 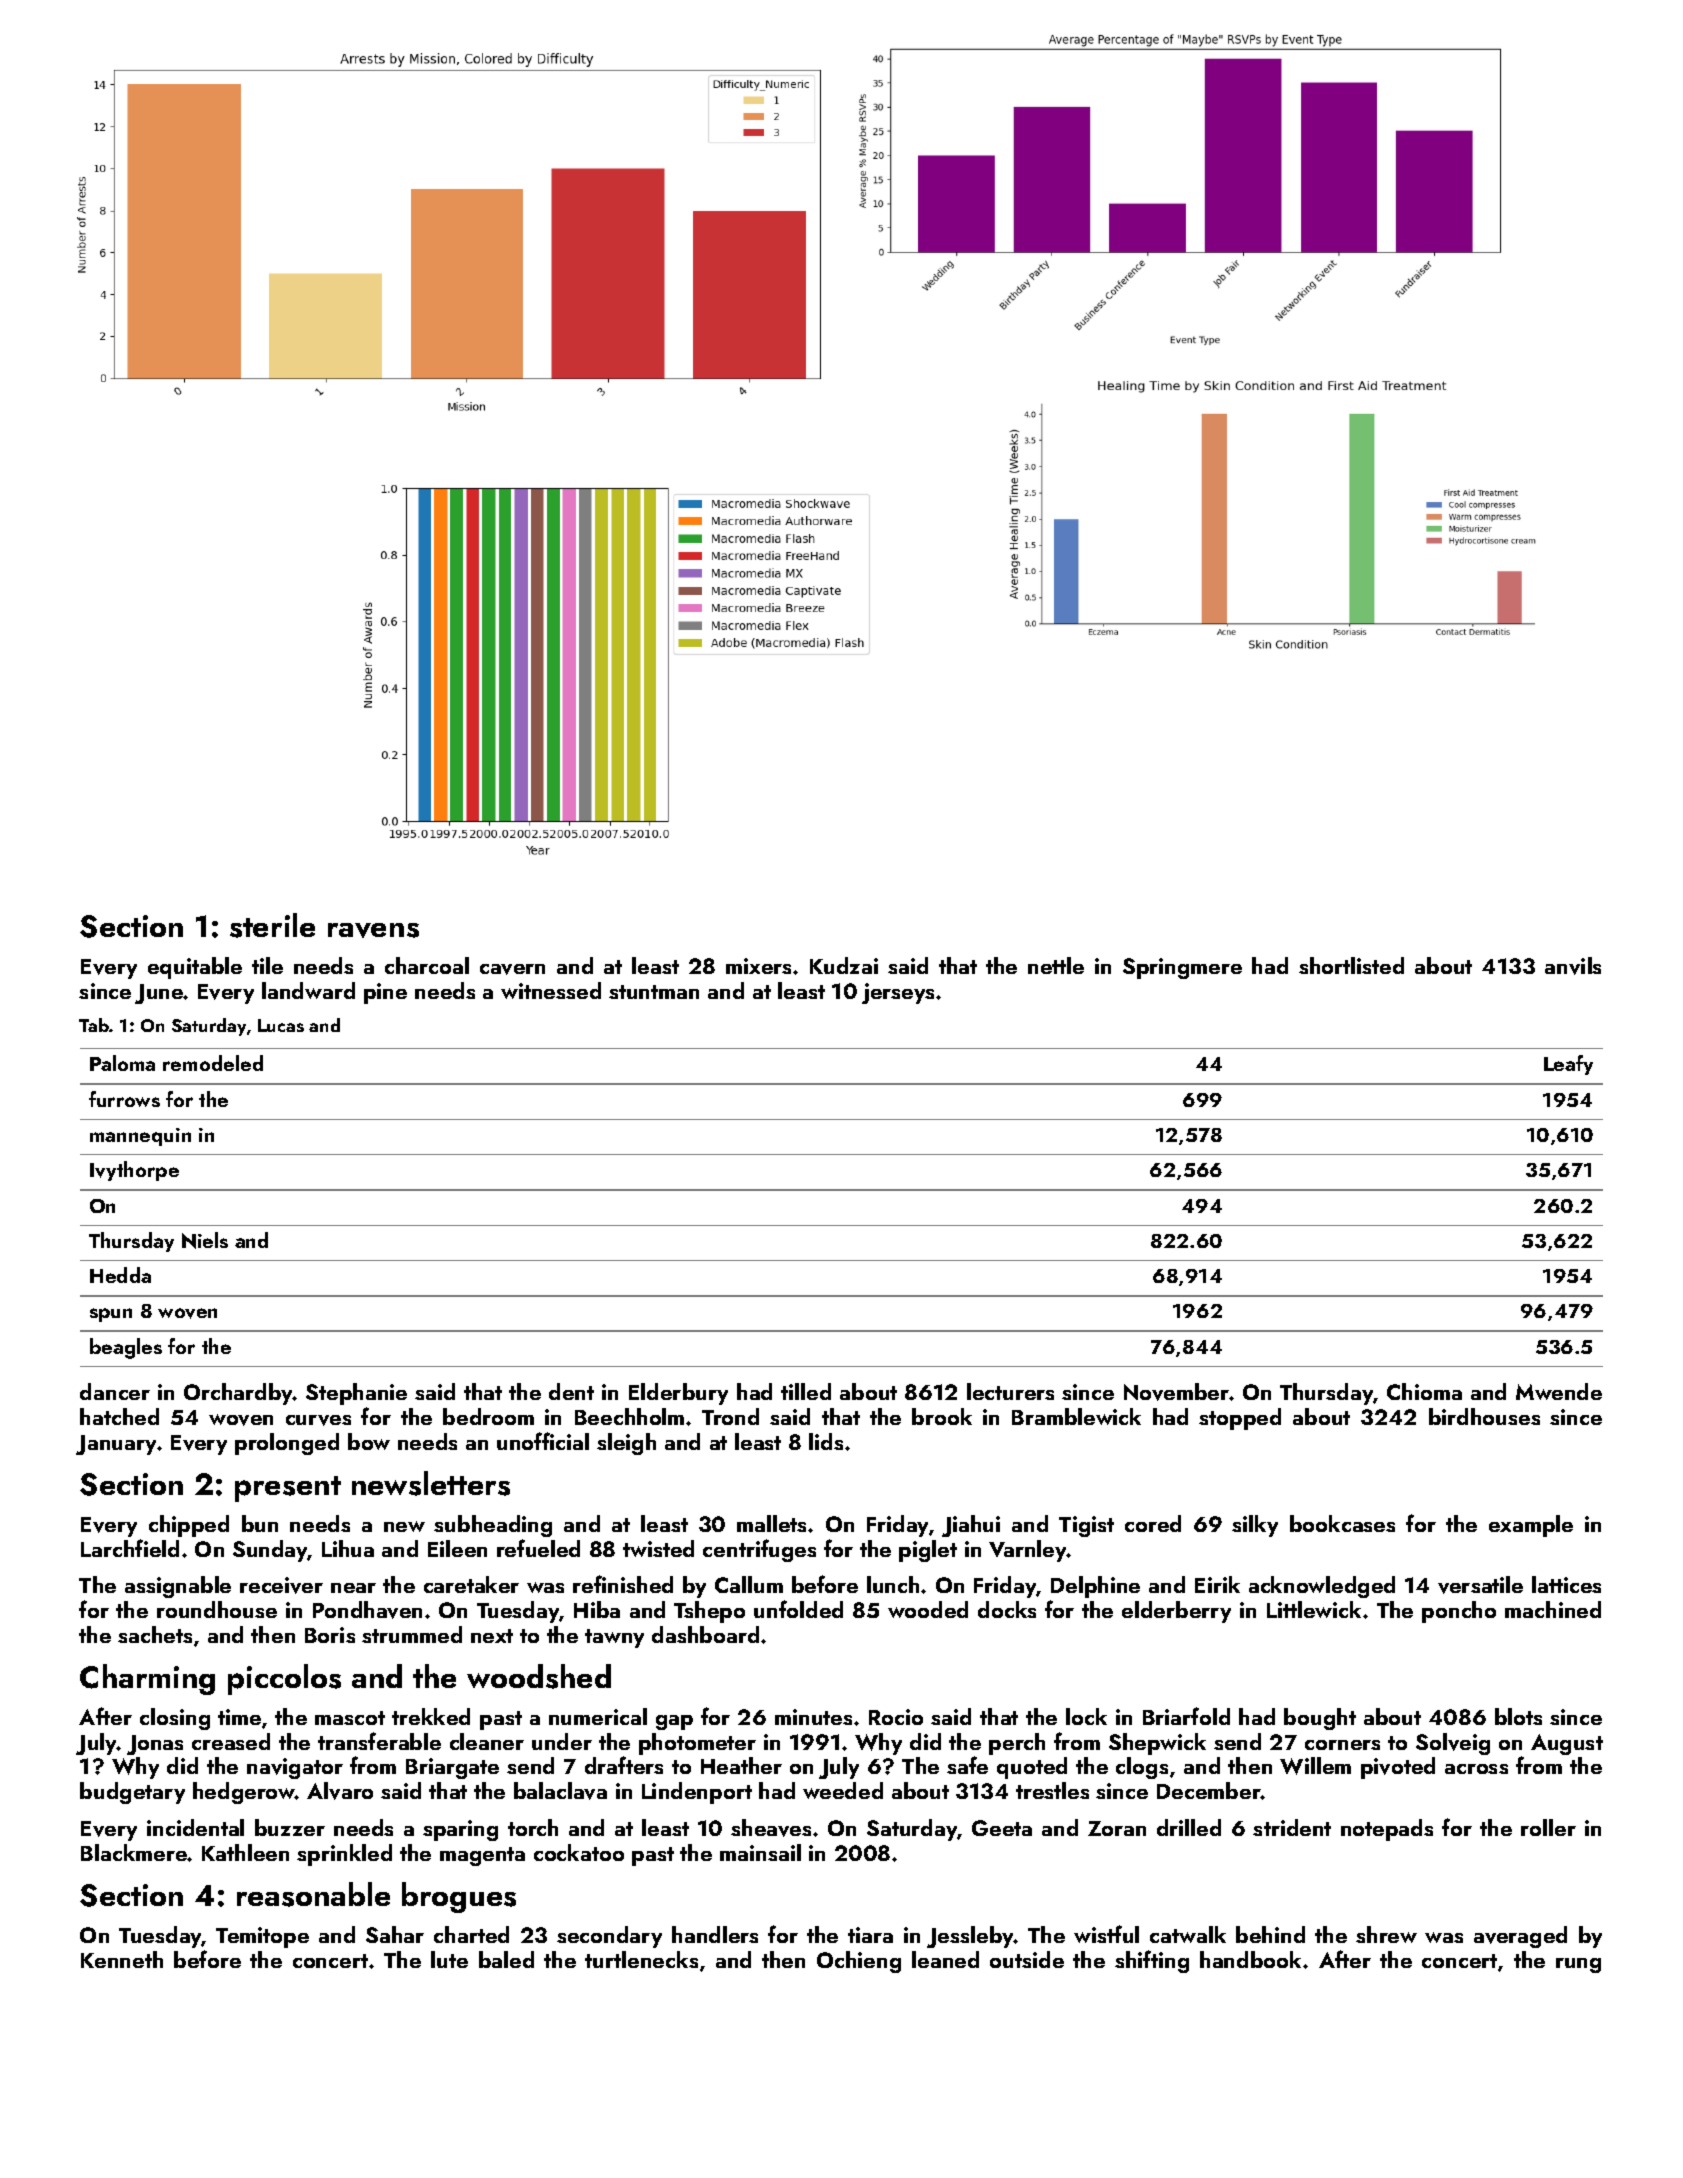 I want to click on docks, so click(x=1007, y=1609).
